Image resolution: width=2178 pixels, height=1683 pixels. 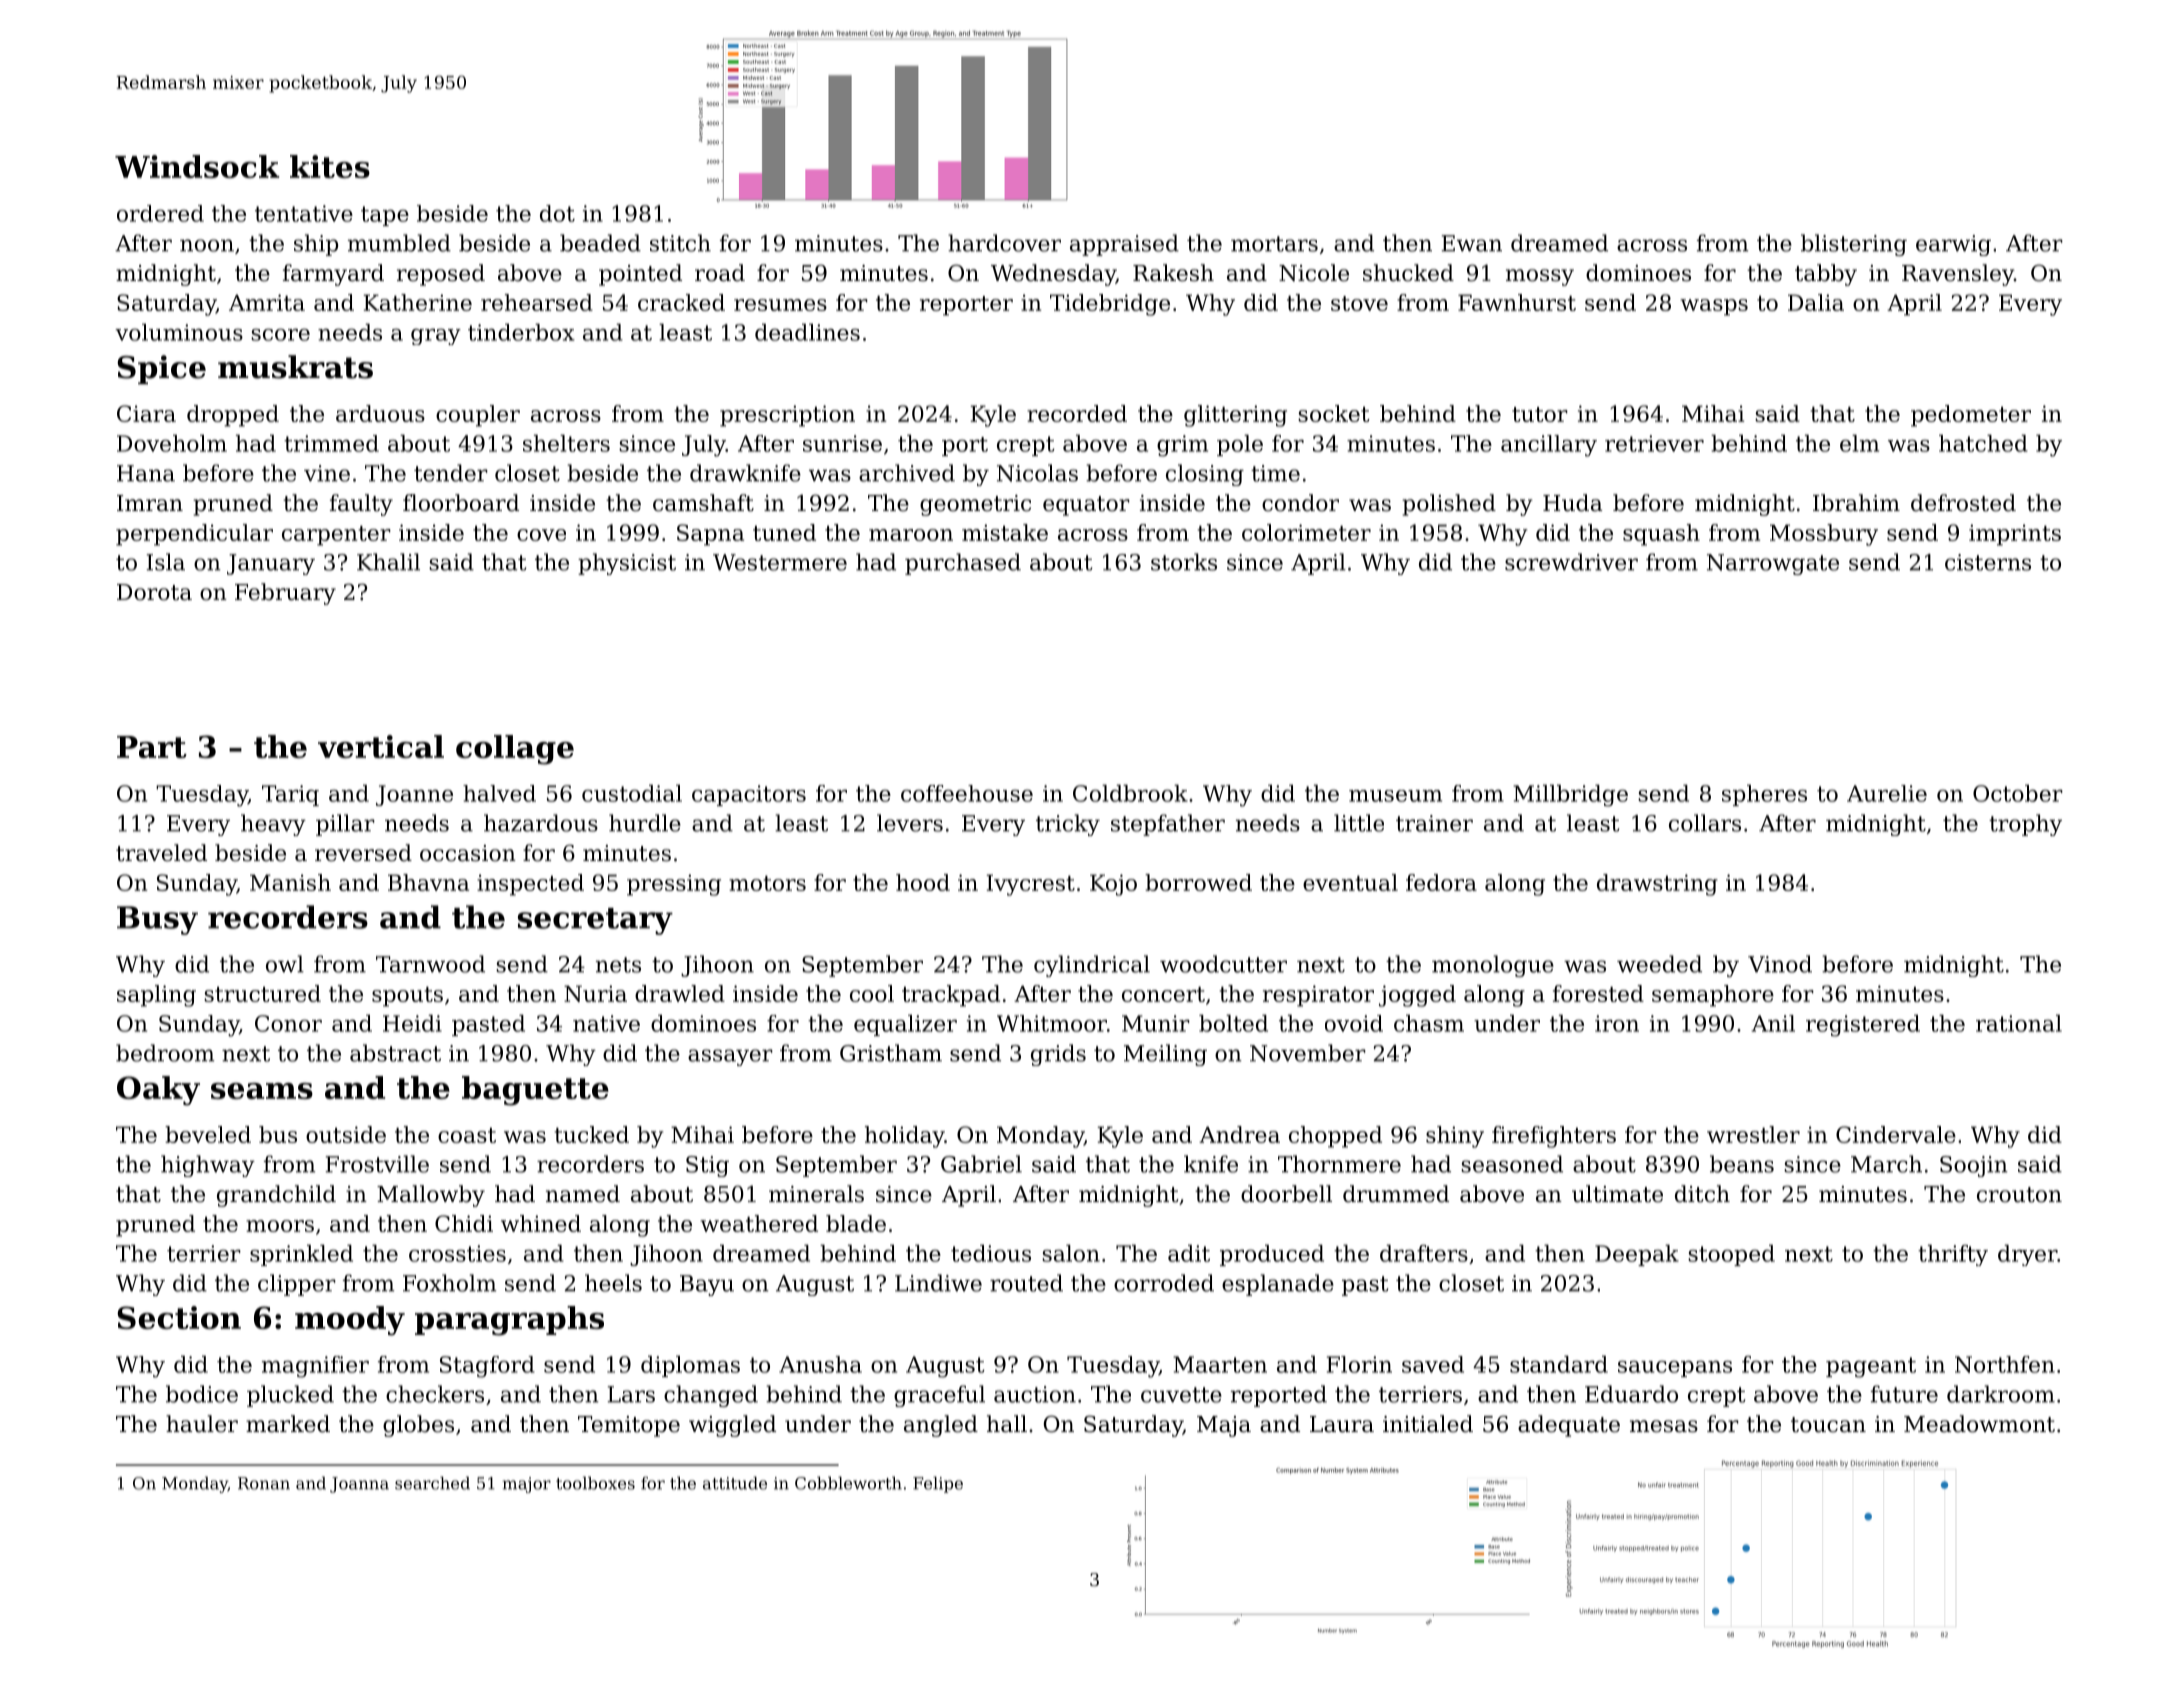 I want to click on ditch, so click(x=1702, y=1194).
